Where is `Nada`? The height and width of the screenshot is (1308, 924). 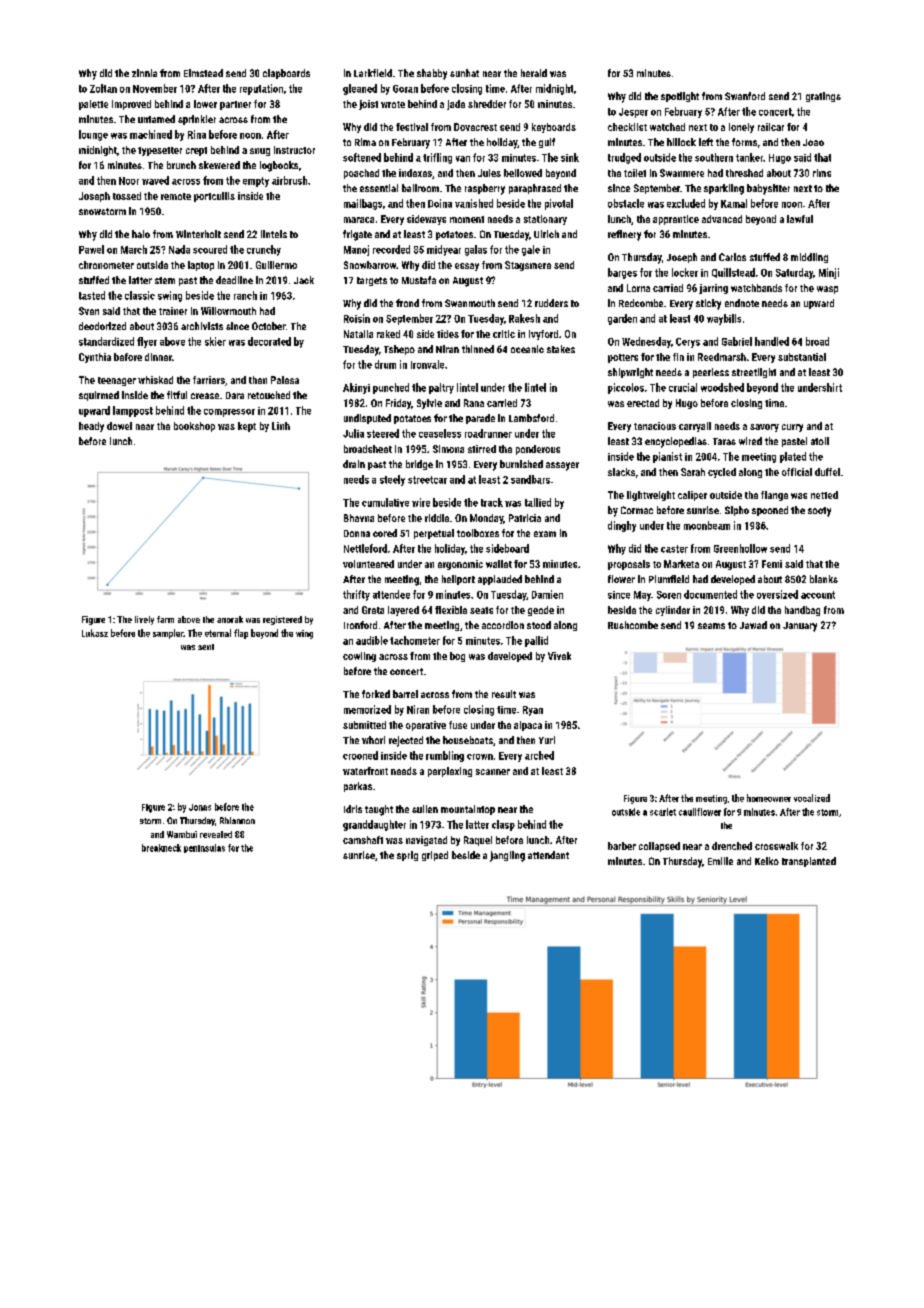
Nada is located at coordinates (179, 249).
